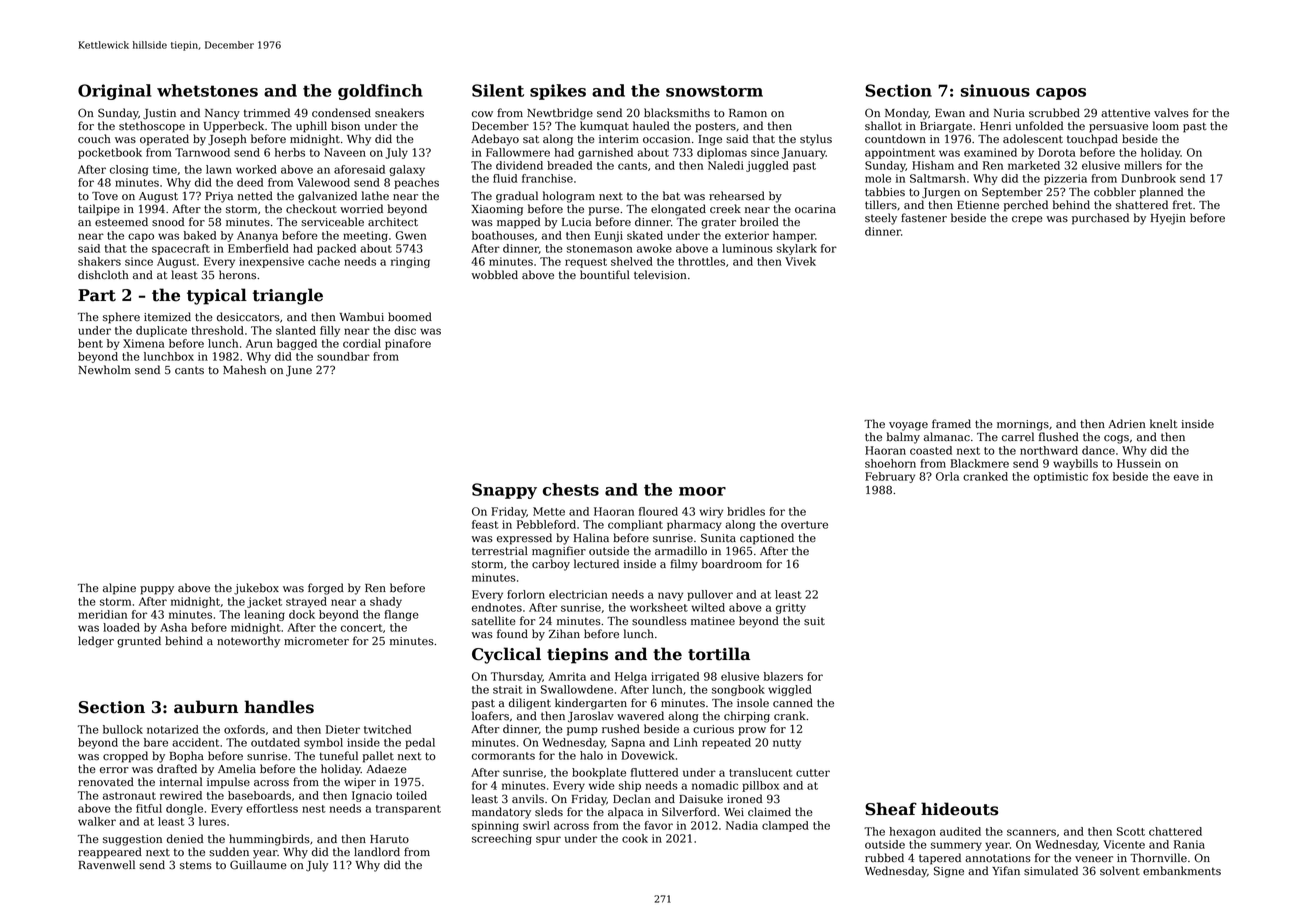 The image size is (1308, 924). Describe the element at coordinates (883, 126) in the page. I see `shallot` at that location.
